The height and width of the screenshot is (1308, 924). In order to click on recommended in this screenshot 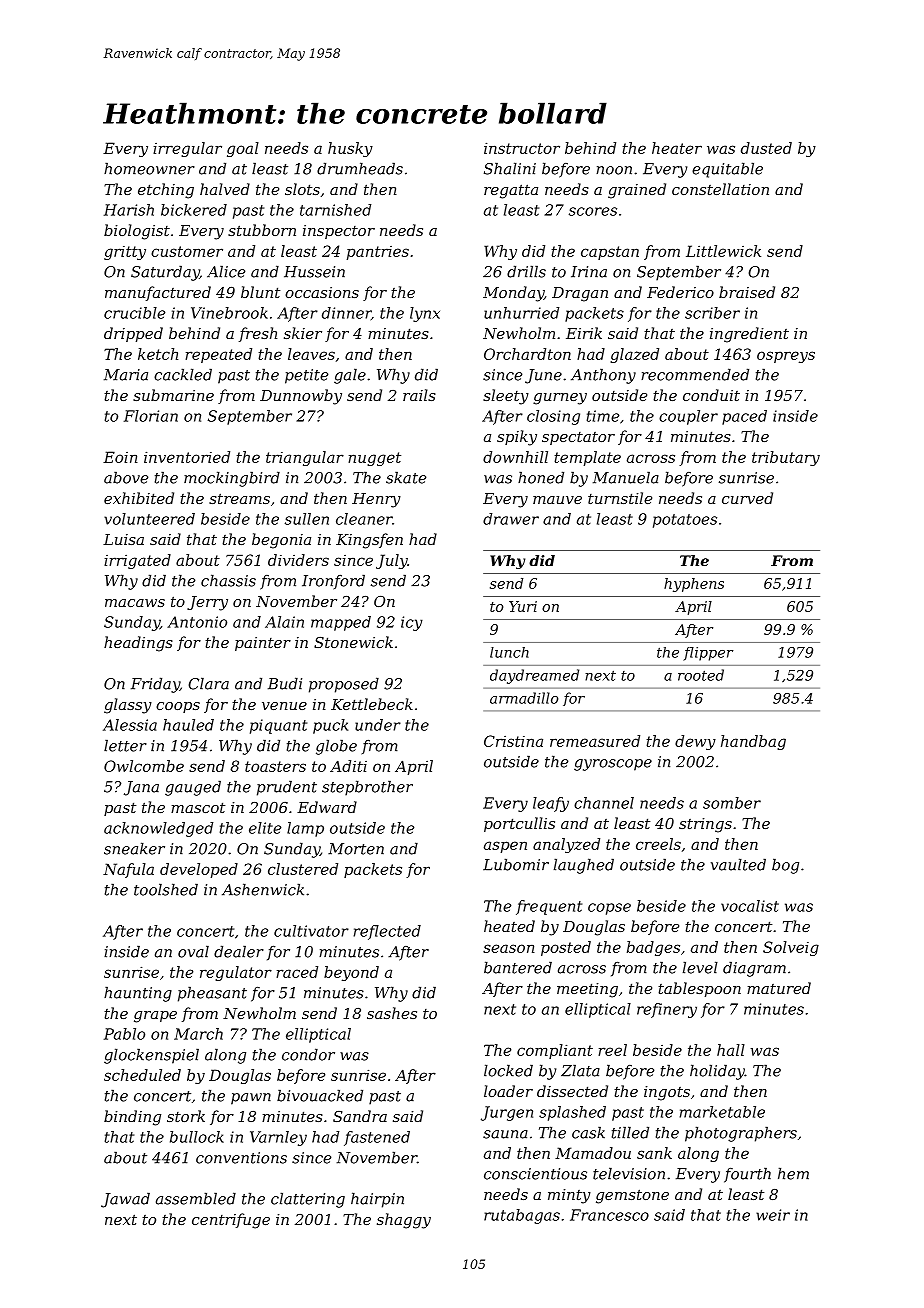, I will do `click(695, 374)`.
